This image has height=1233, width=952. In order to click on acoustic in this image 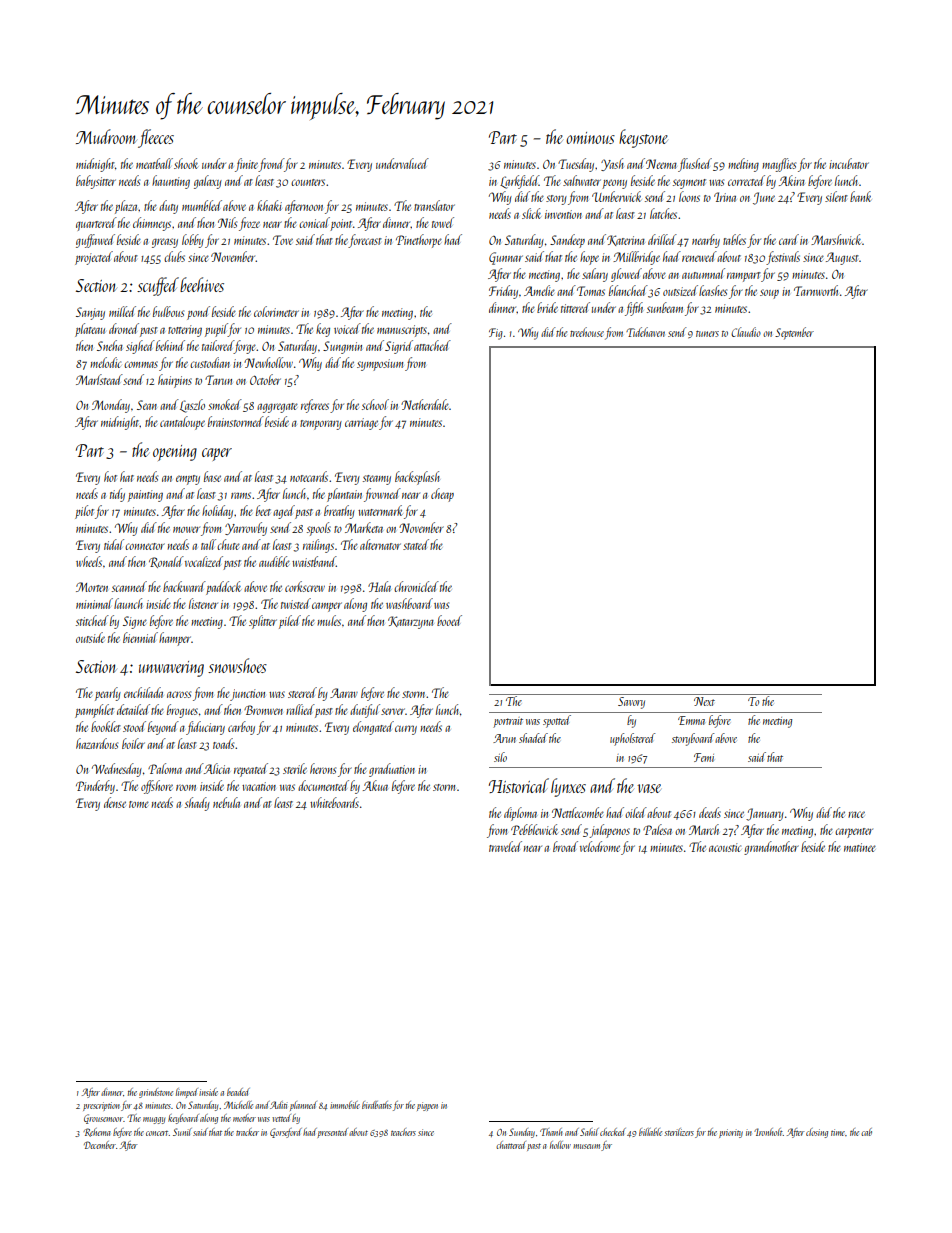, I will do `click(725, 847)`.
